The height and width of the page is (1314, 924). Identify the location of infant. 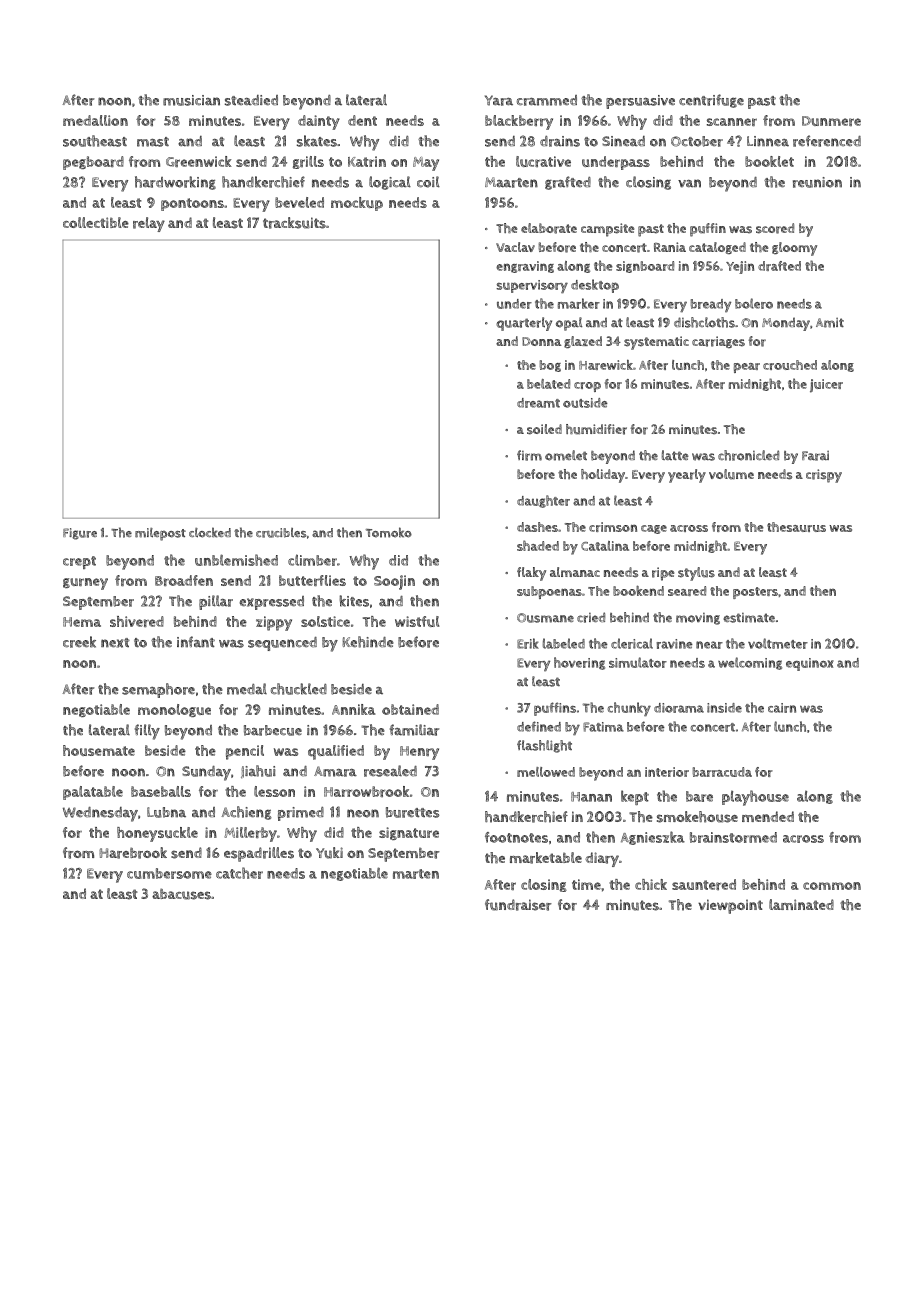
(196, 642).
